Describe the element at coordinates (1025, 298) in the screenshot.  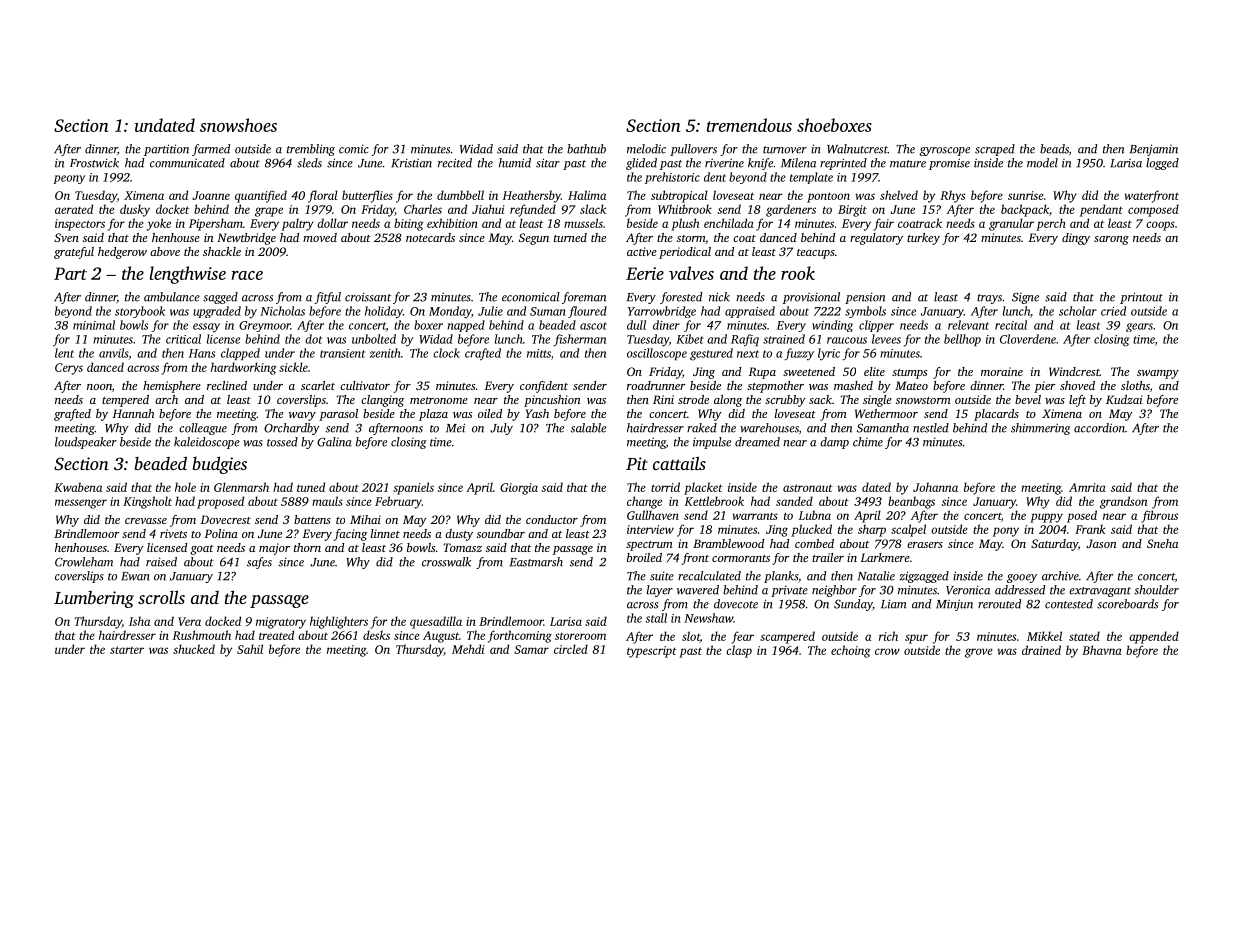
I see `Signe` at that location.
